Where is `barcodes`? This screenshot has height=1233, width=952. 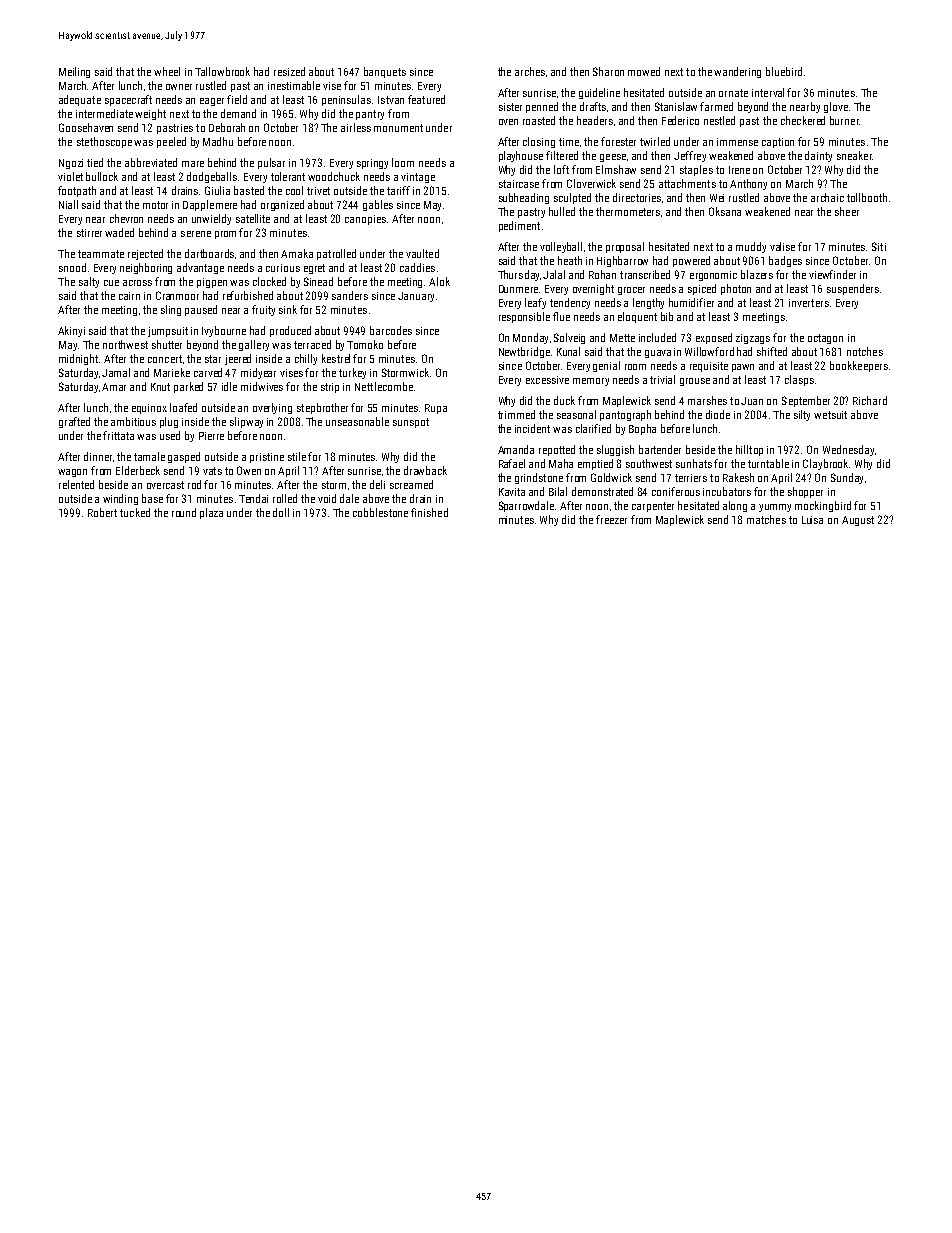
barcodes is located at coordinates (391, 330).
